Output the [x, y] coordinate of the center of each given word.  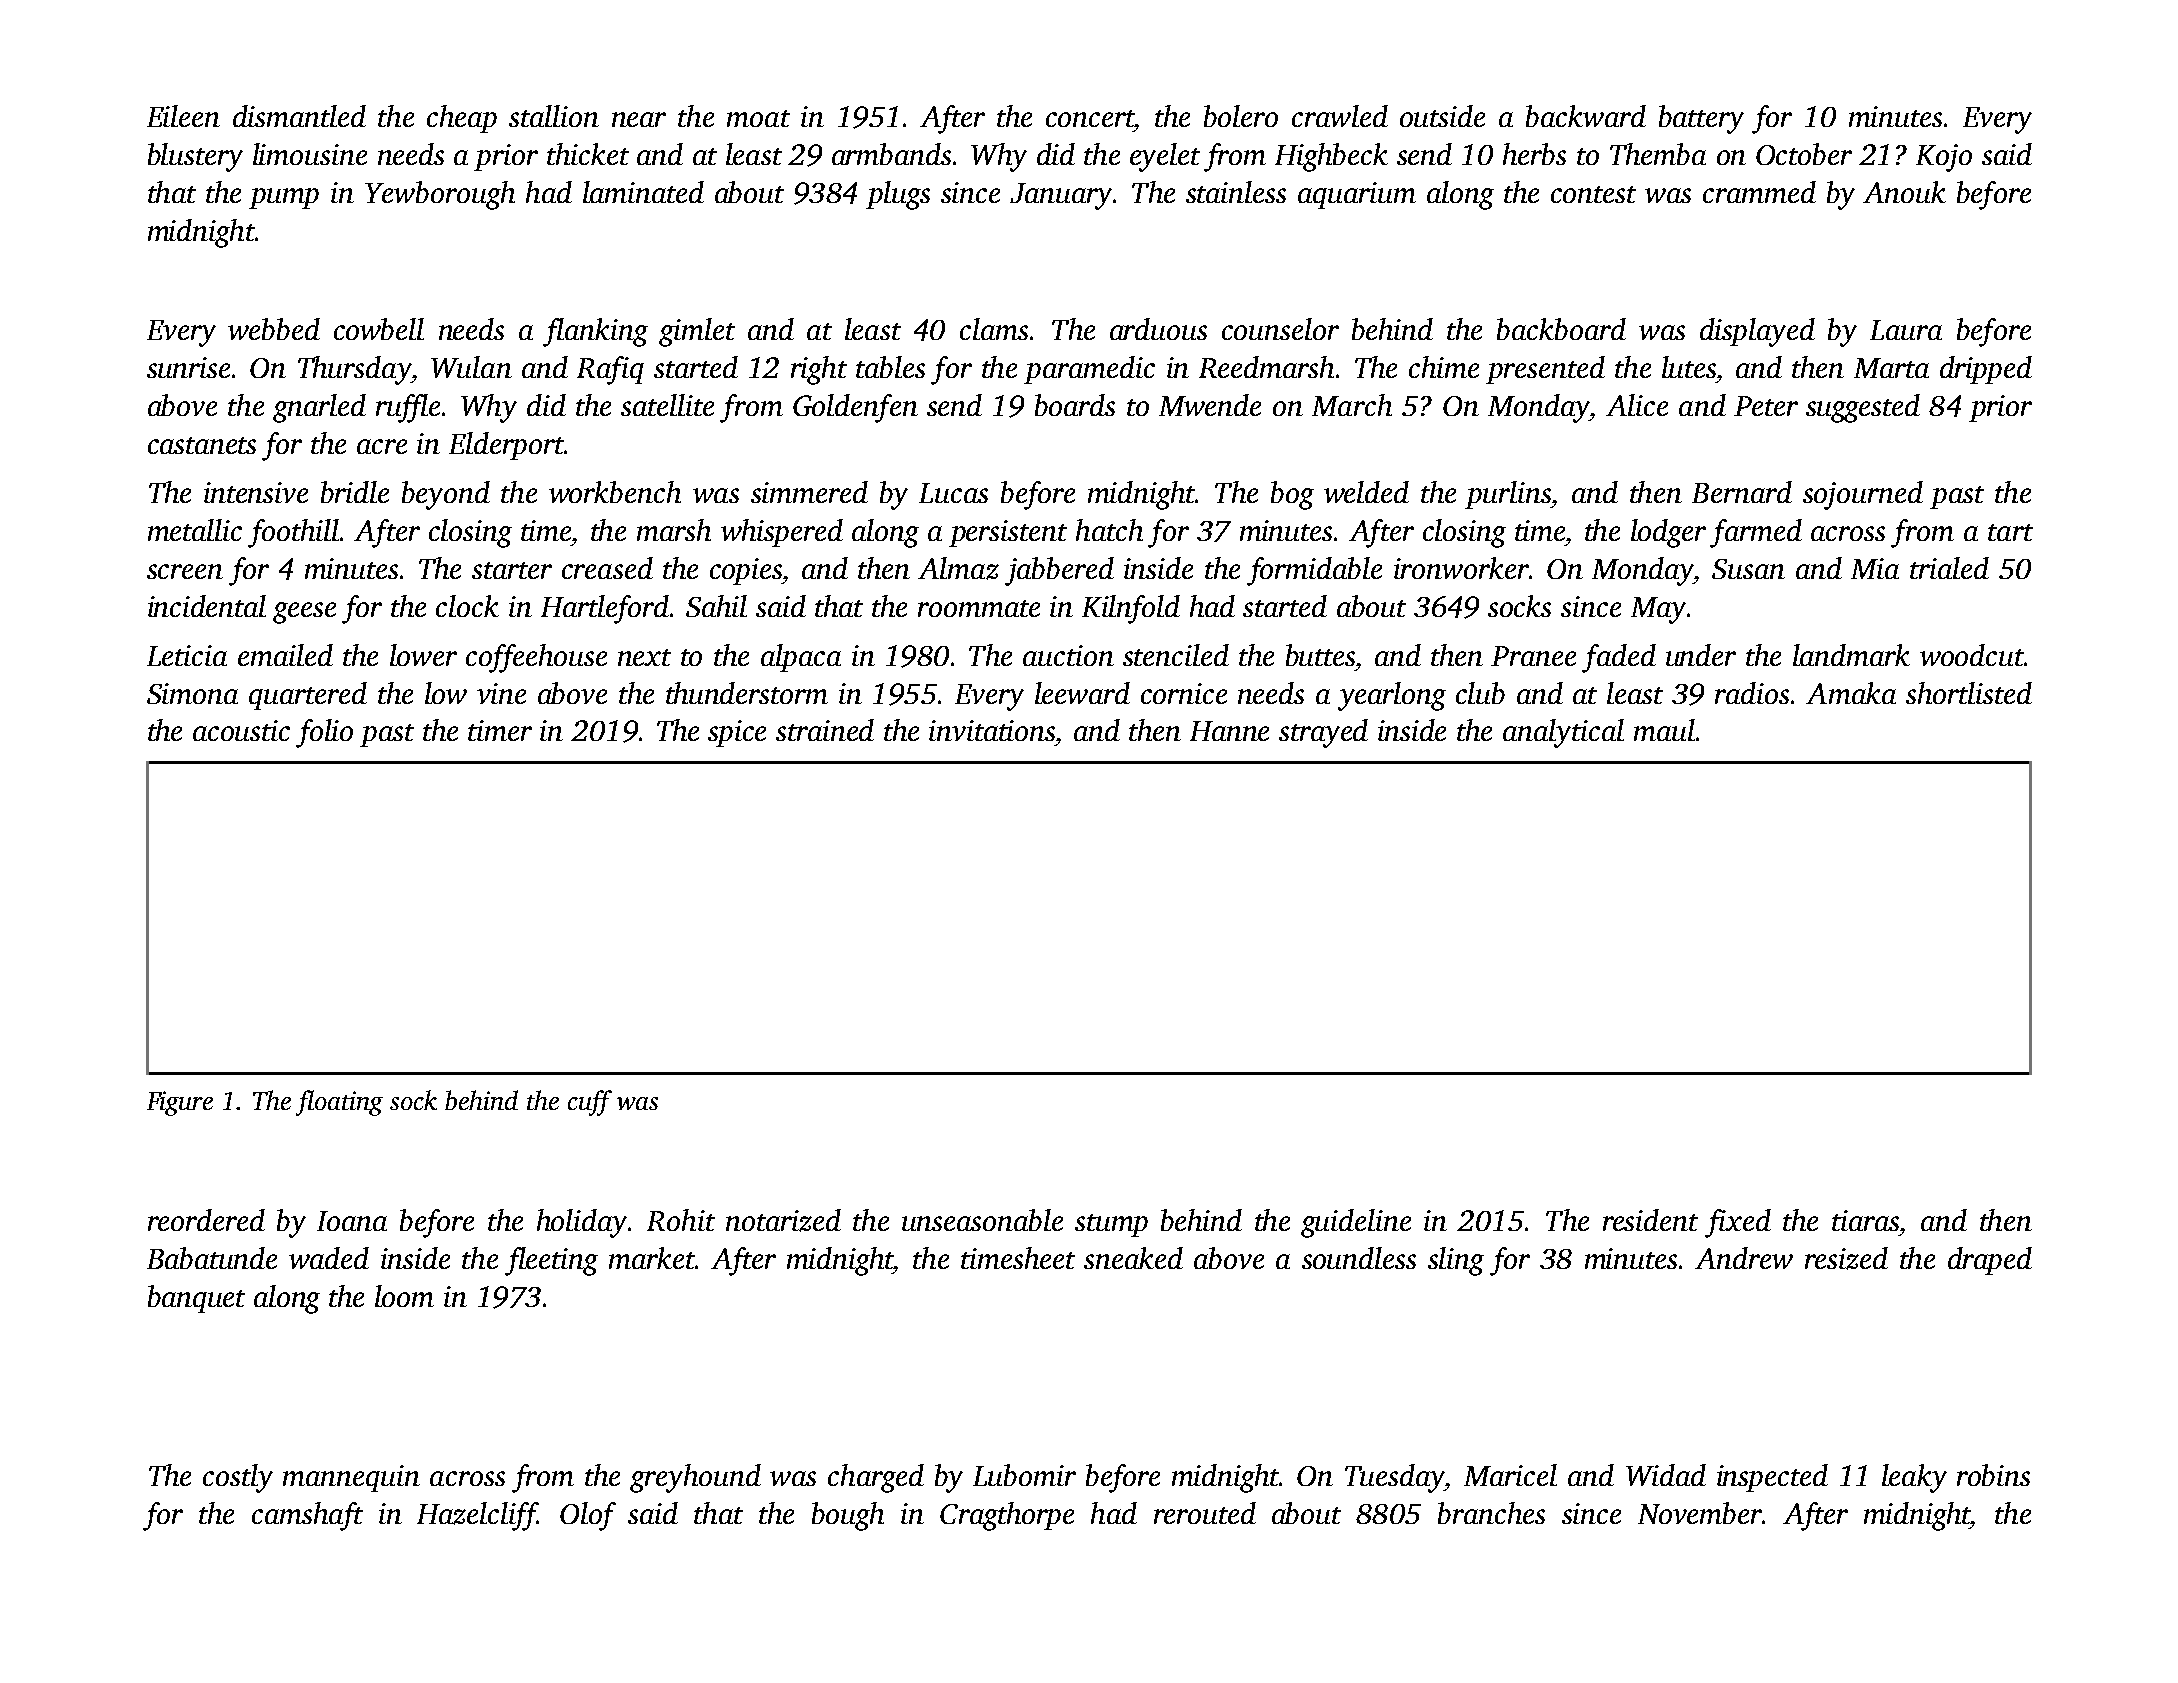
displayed [1757, 332]
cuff [590, 1103]
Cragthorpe [1007, 1516]
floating [339, 1103]
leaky [1914, 1478]
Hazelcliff [477, 1516]
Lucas [953, 493]
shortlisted [1969, 693]
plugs [898, 195]
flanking [595, 332]
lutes [1689, 367]
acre [382, 446]
